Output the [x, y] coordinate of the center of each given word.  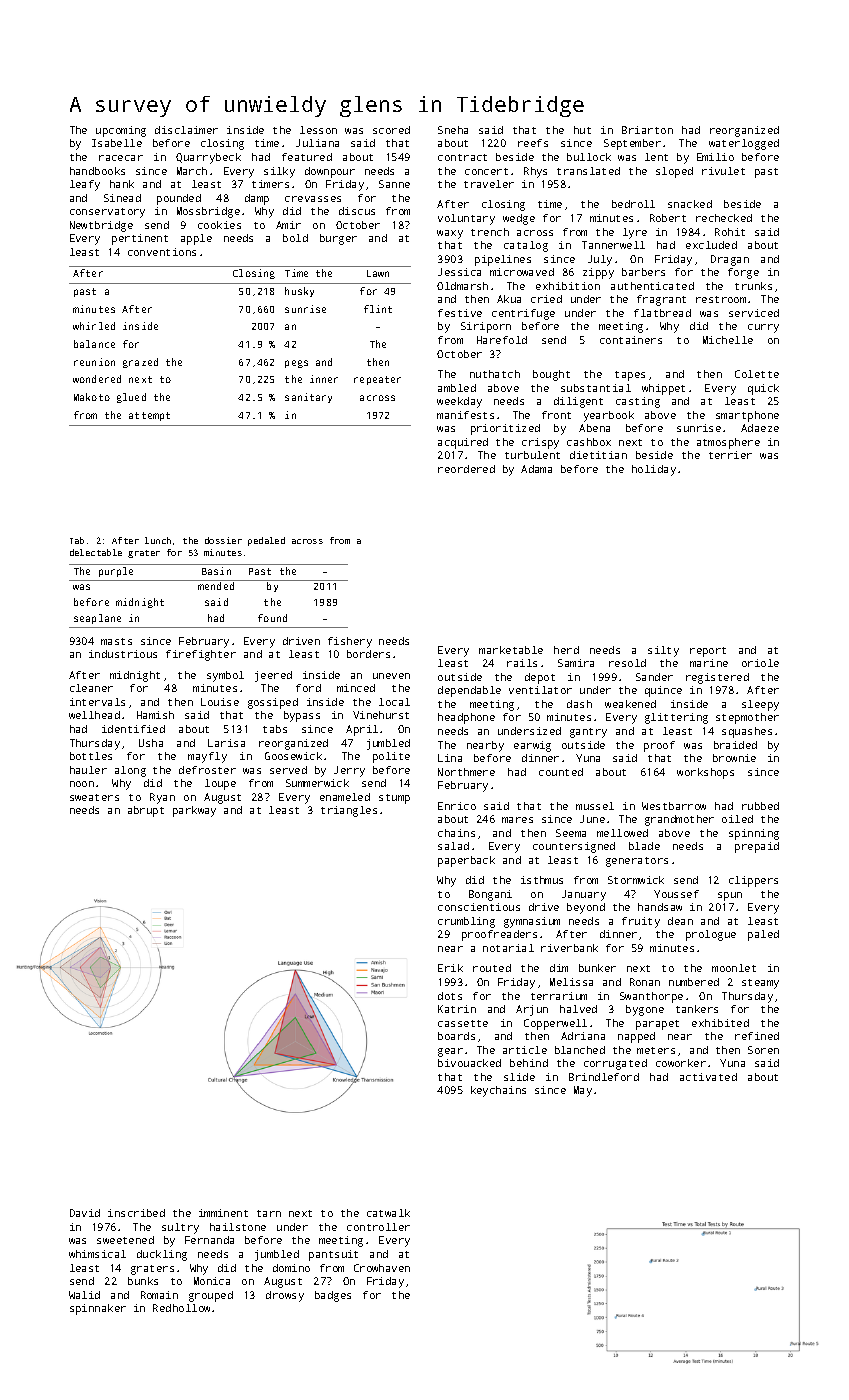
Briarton [647, 130]
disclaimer [186, 130]
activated [708, 1077]
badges [333, 1296]
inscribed [136, 1213]
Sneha [453, 130]
